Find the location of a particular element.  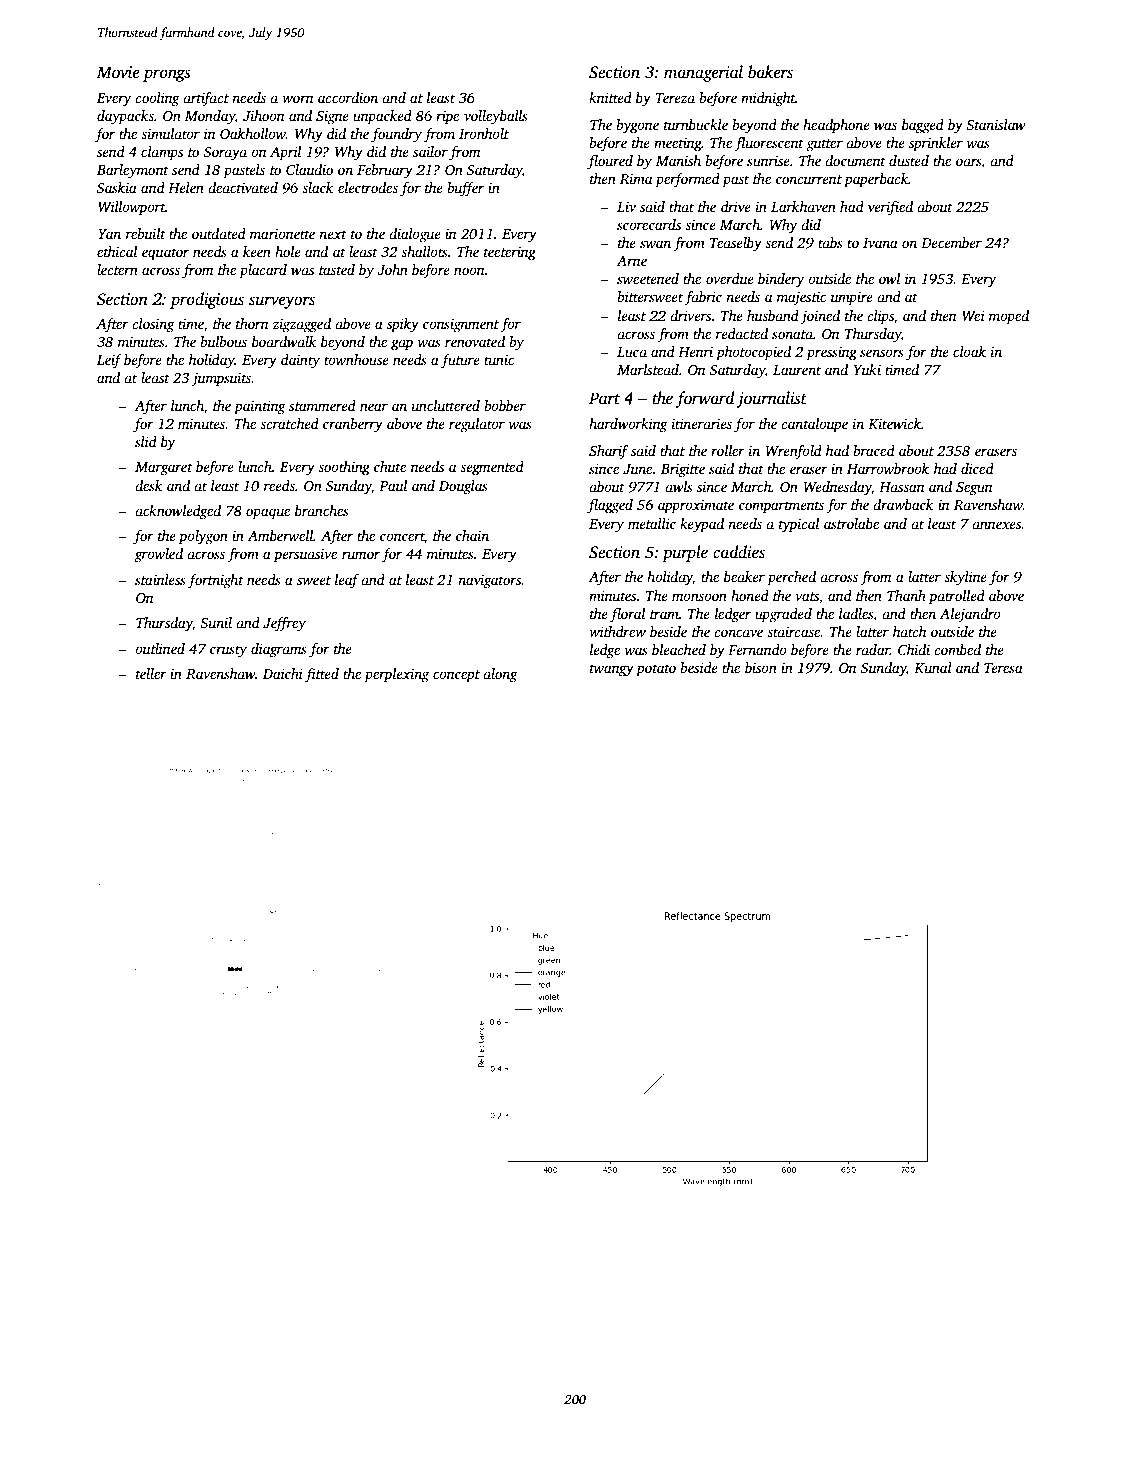

foundry is located at coordinates (396, 135).
